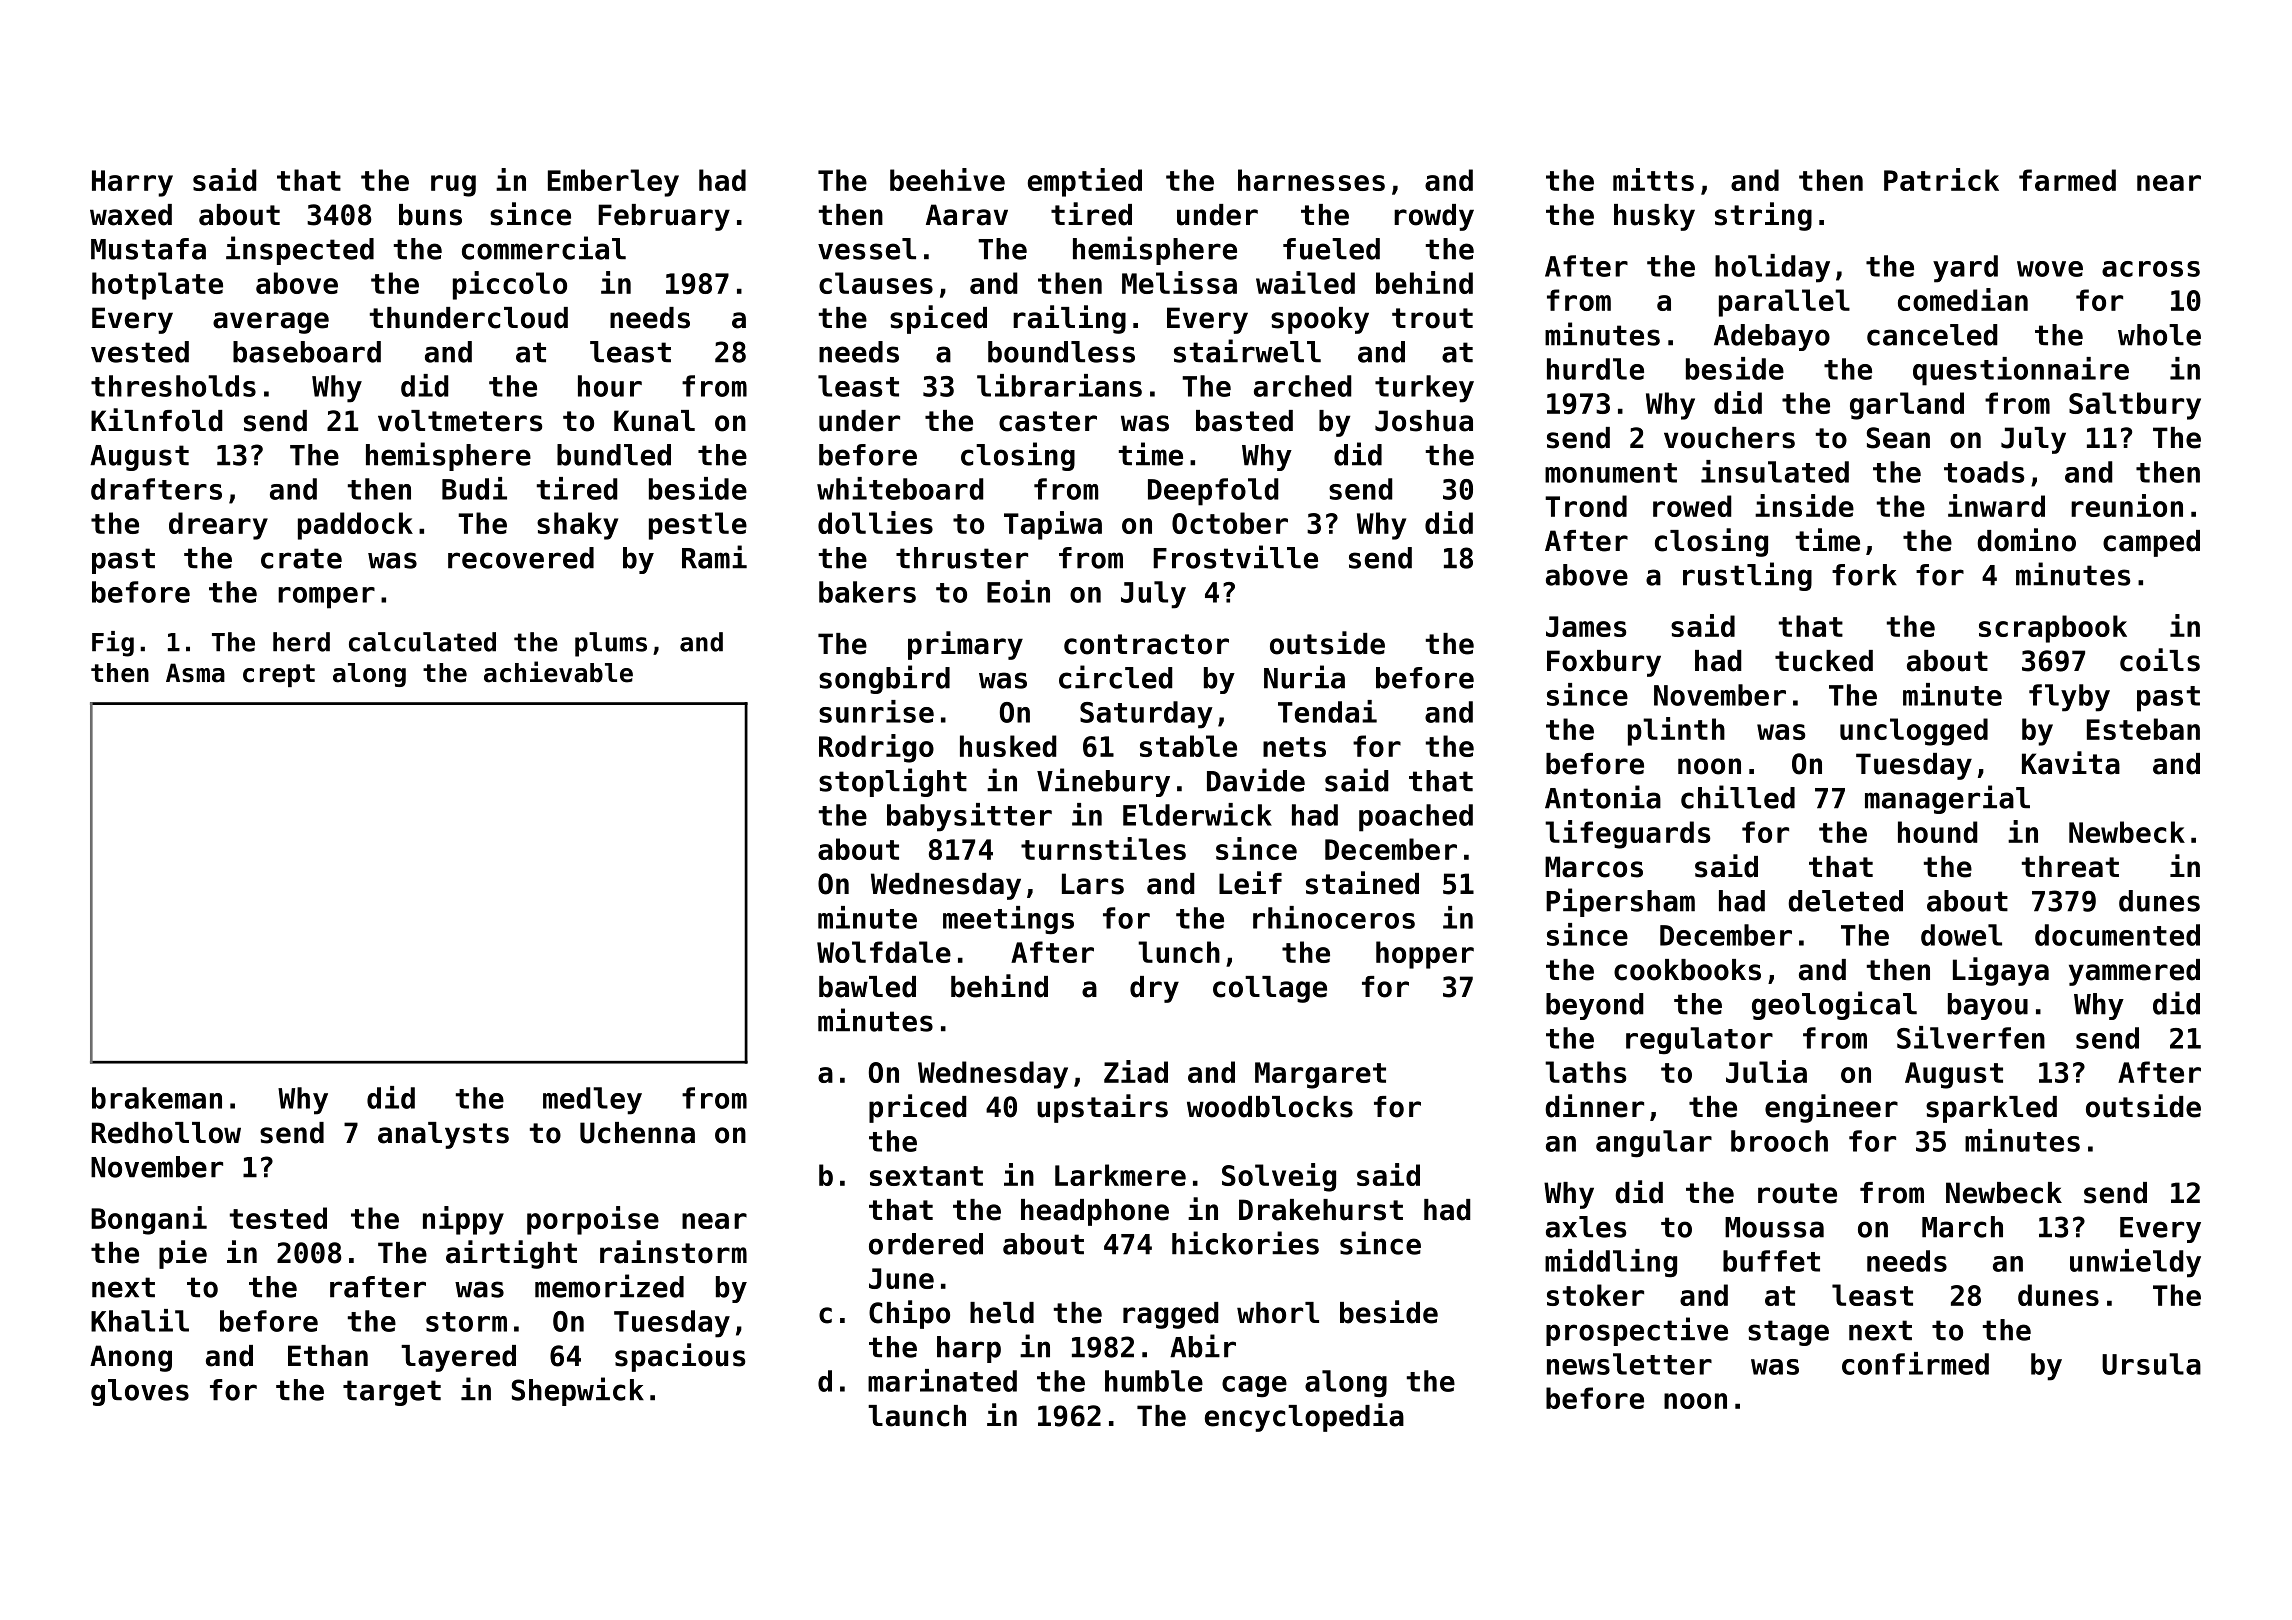 The height and width of the screenshot is (1620, 2292). Describe the element at coordinates (1938, 832) in the screenshot. I see `hound` at that location.
